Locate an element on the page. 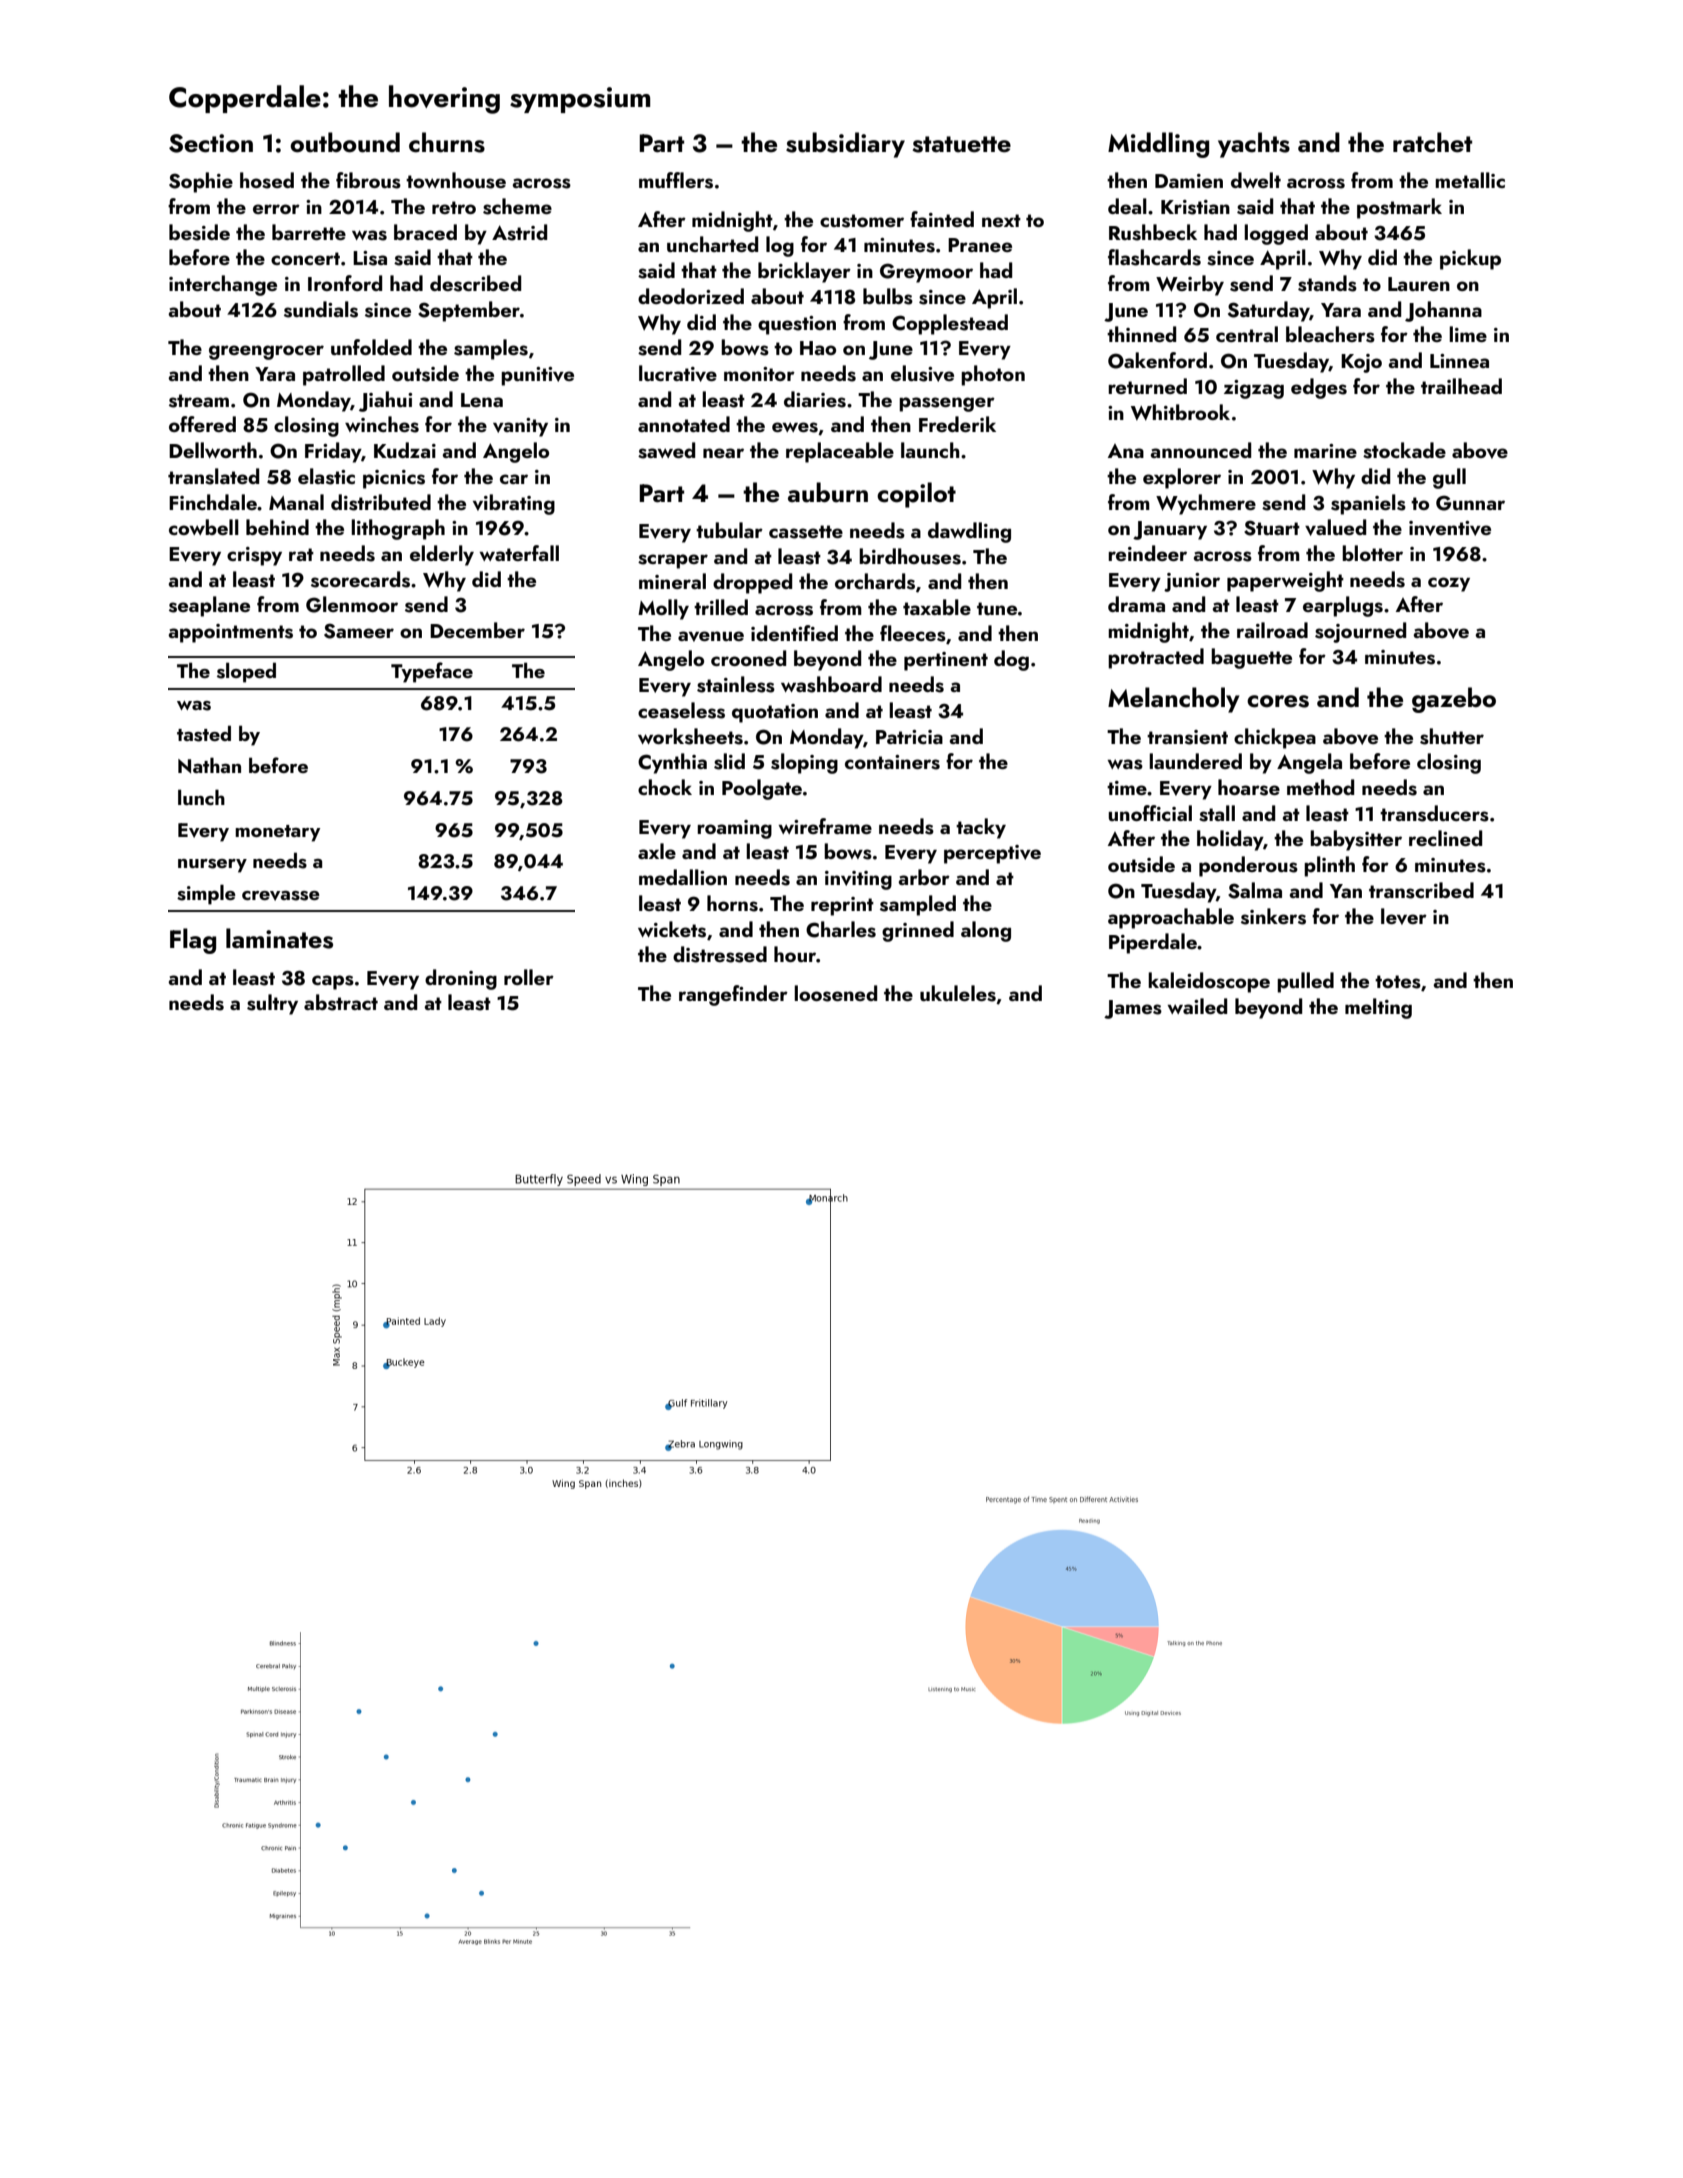  laminates is located at coordinates (279, 938).
